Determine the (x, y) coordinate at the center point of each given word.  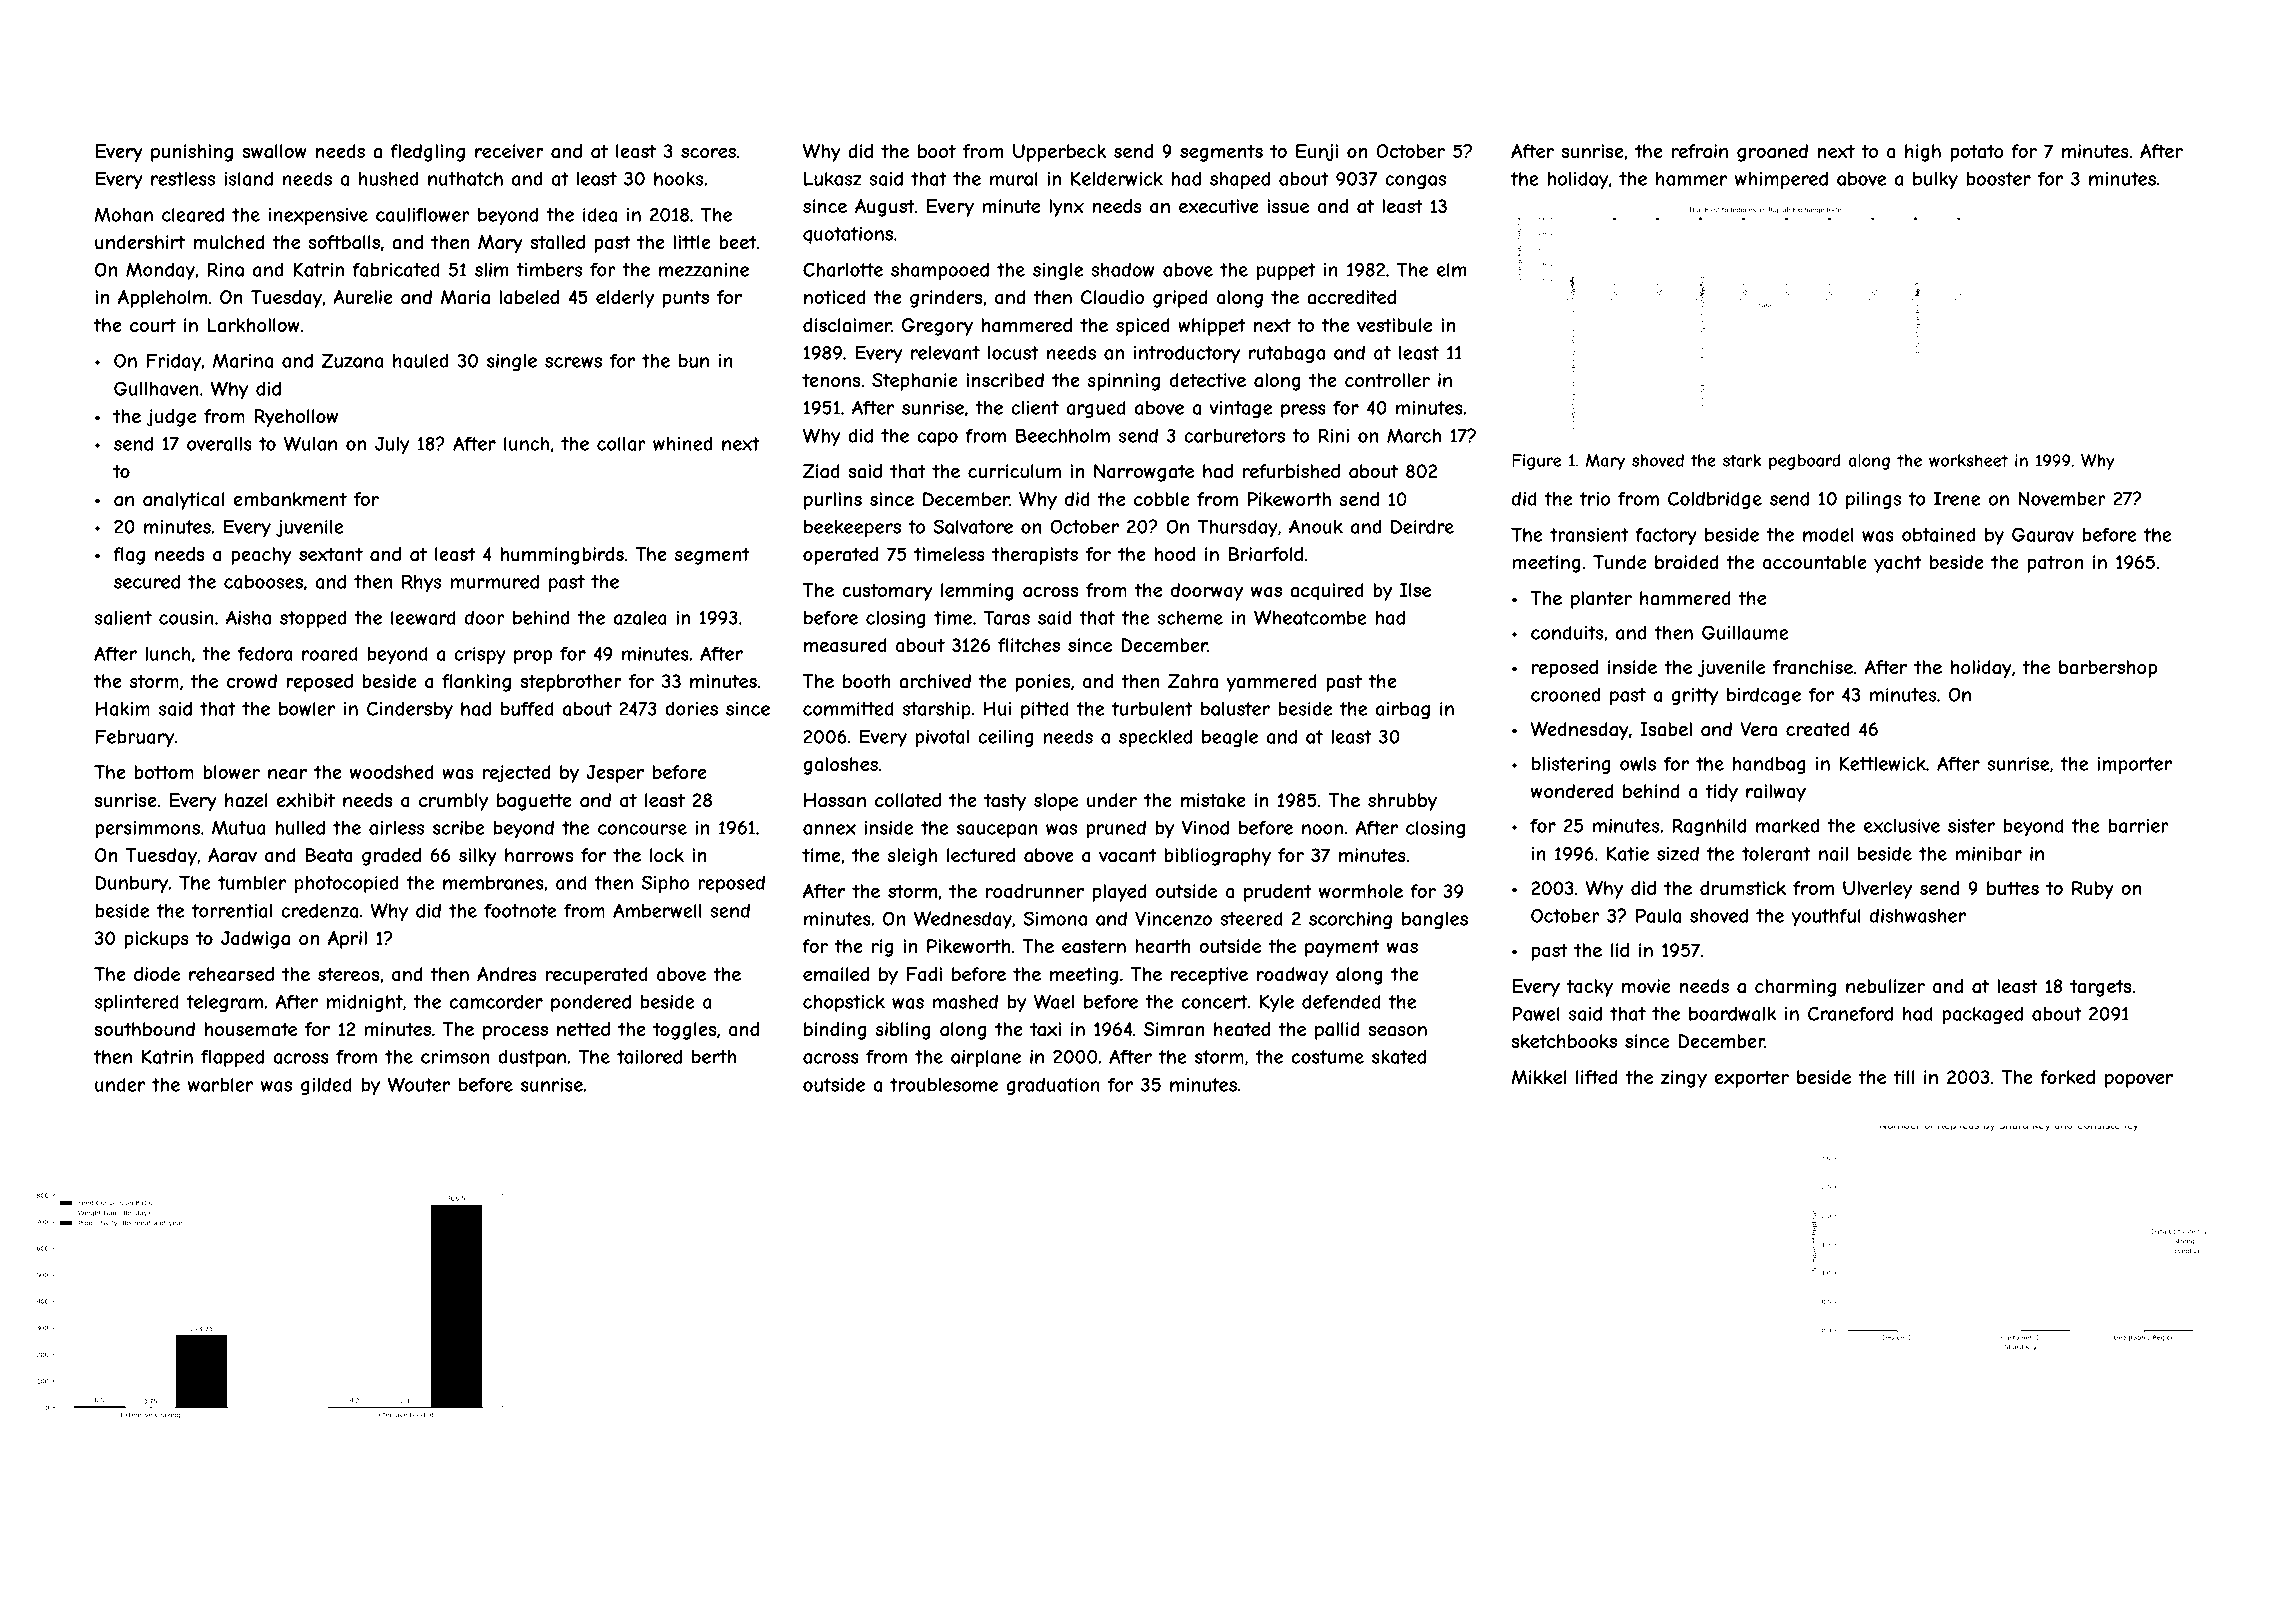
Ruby (2093, 890)
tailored (649, 1057)
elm (1451, 270)
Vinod (1205, 827)
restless (183, 179)
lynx (1066, 208)
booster (1998, 179)
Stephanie (914, 382)
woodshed (392, 772)
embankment (290, 499)
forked (2067, 1077)
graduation (1053, 1086)
